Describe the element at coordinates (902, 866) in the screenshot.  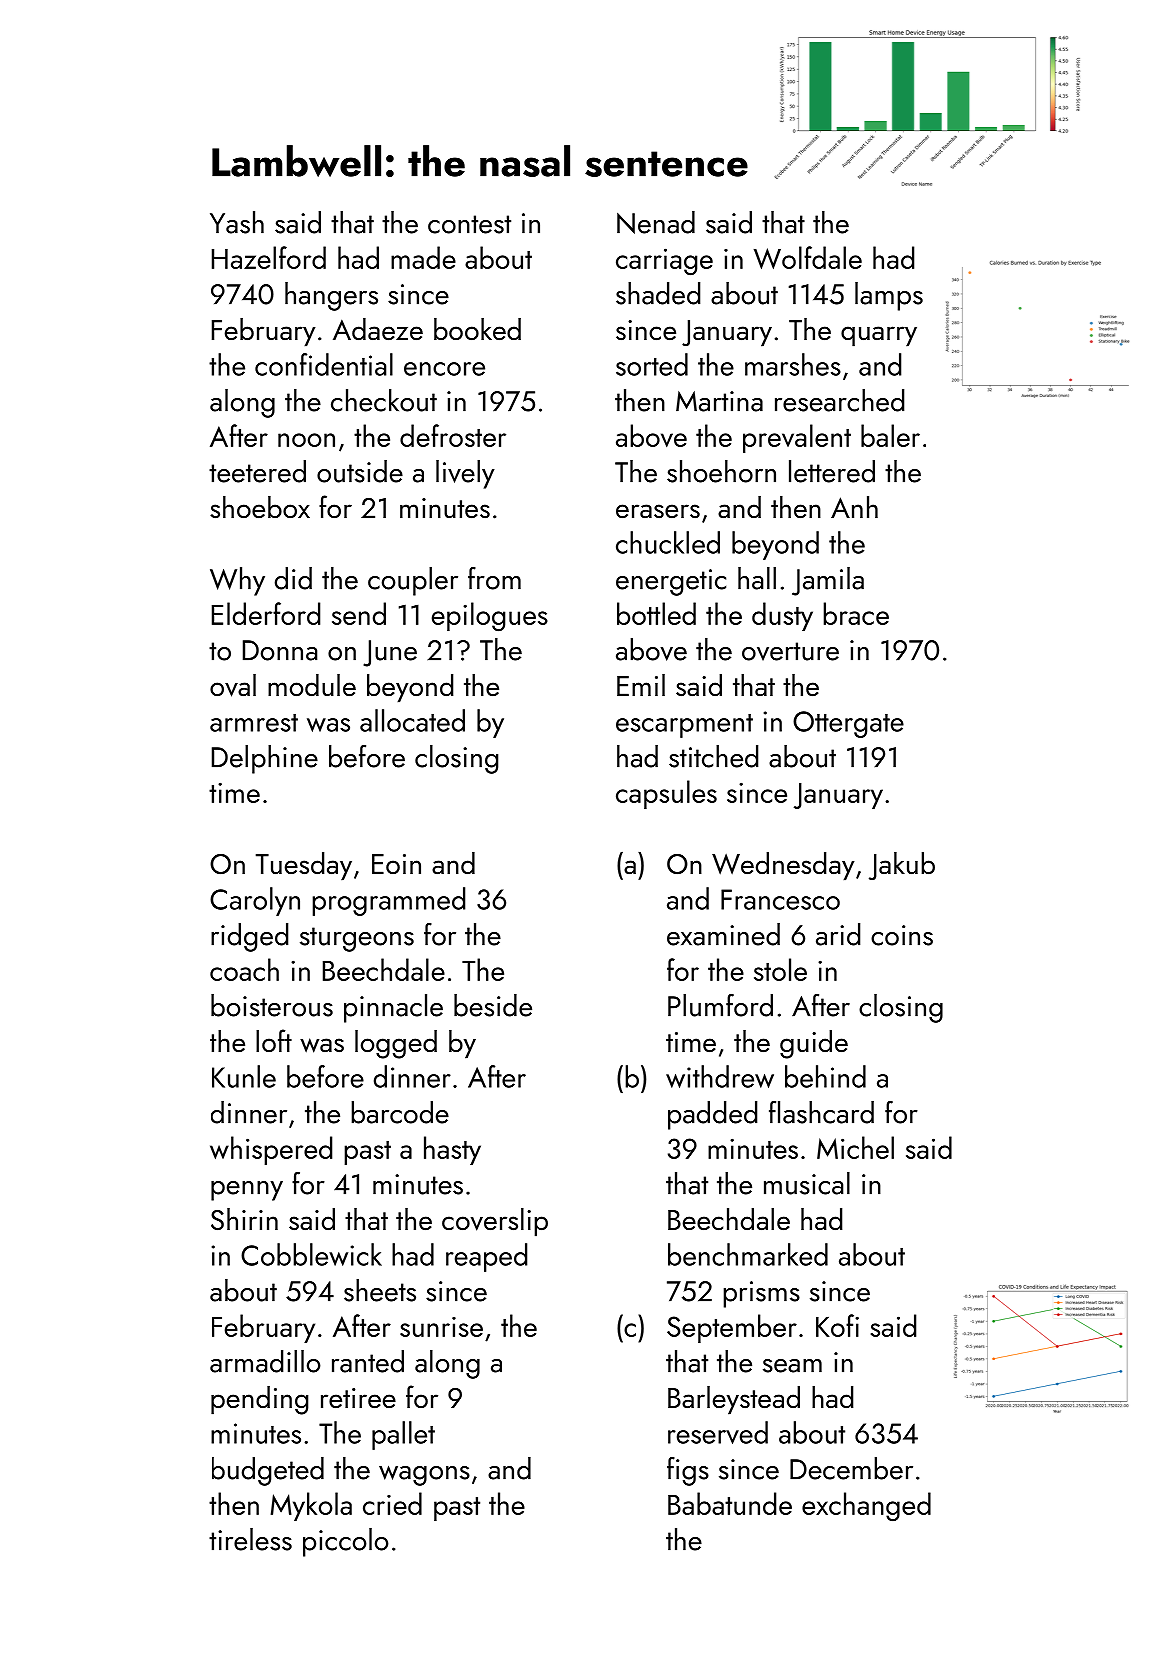
I see `Jakub` at that location.
